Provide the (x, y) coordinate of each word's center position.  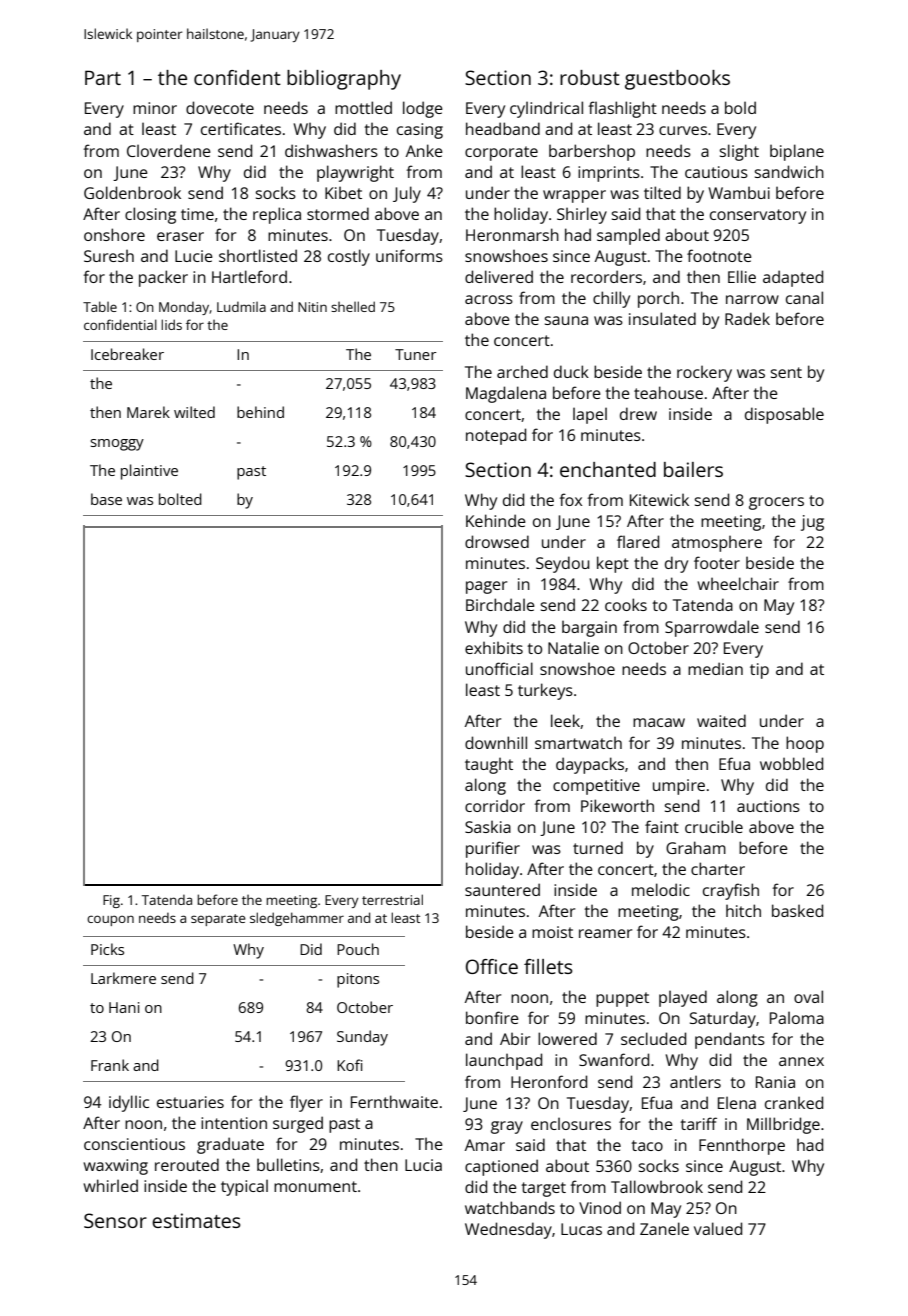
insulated (662, 318)
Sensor (115, 1220)
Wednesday (508, 1230)
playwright (355, 173)
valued (718, 1228)
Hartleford (249, 276)
